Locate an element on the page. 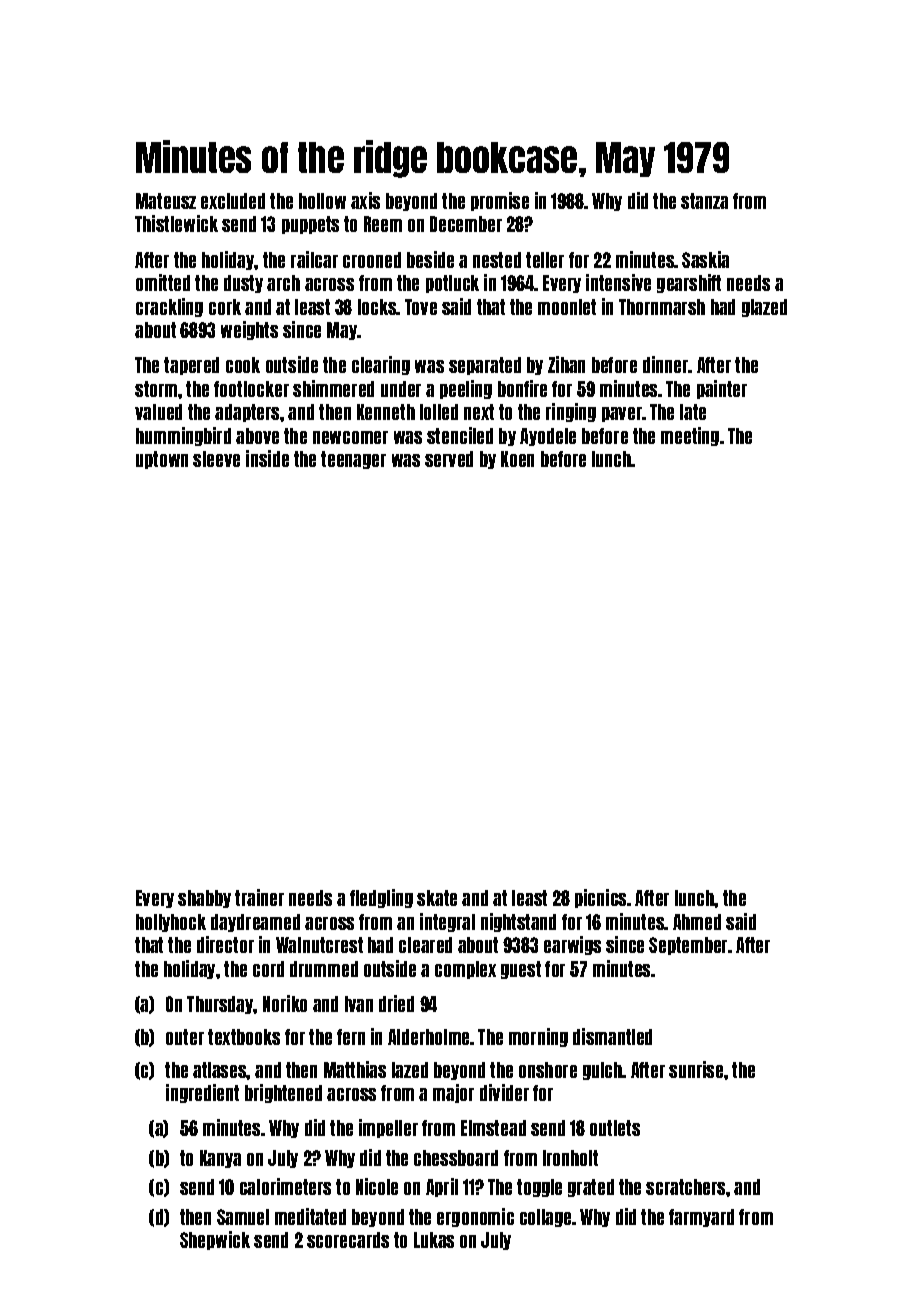 The width and height of the document is (924, 1314). dinner is located at coordinates (666, 364).
